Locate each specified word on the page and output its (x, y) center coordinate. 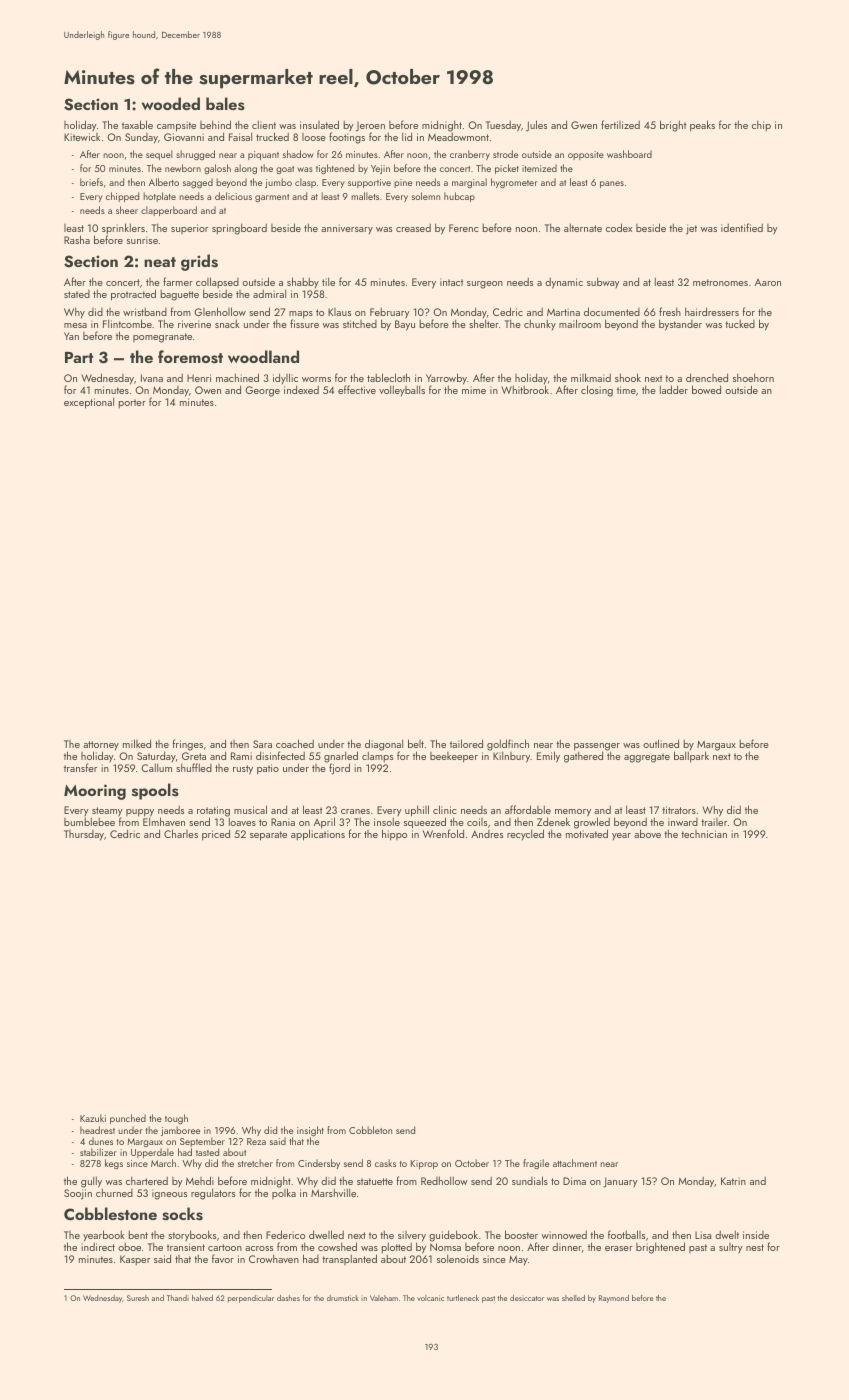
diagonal (384, 745)
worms (316, 379)
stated (77, 294)
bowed (706, 389)
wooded (171, 103)
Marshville (333, 1192)
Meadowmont (458, 137)
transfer (80, 767)
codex (619, 227)
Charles (181, 833)
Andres (487, 834)
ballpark (691, 757)
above (647, 833)
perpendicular (251, 1299)
